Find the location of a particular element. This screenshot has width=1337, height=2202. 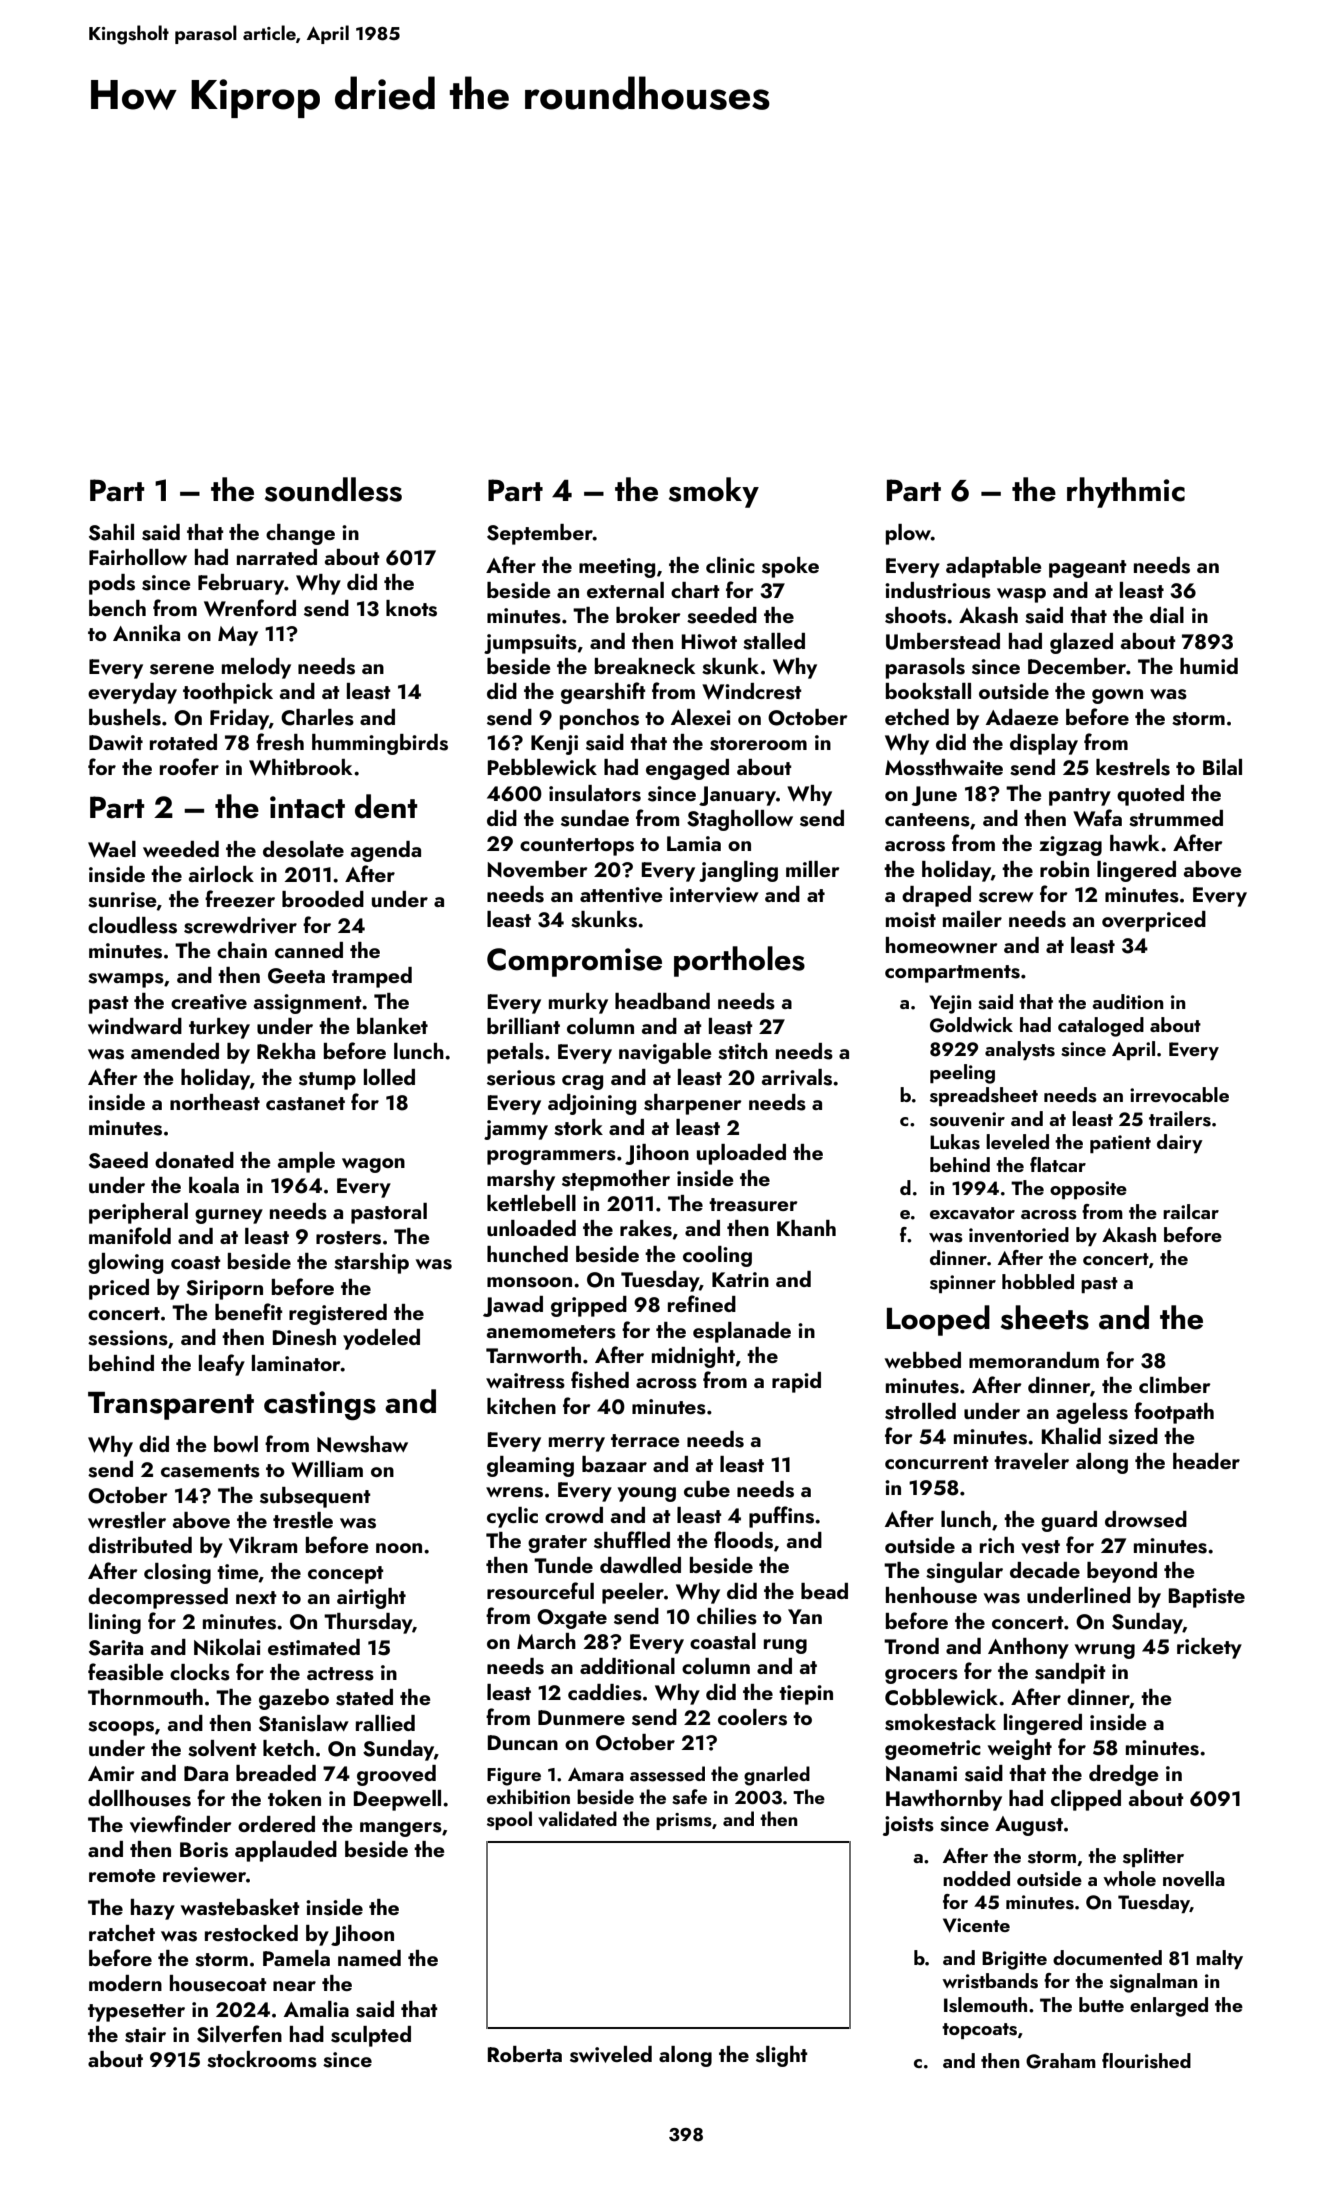

November is located at coordinates (538, 869).
